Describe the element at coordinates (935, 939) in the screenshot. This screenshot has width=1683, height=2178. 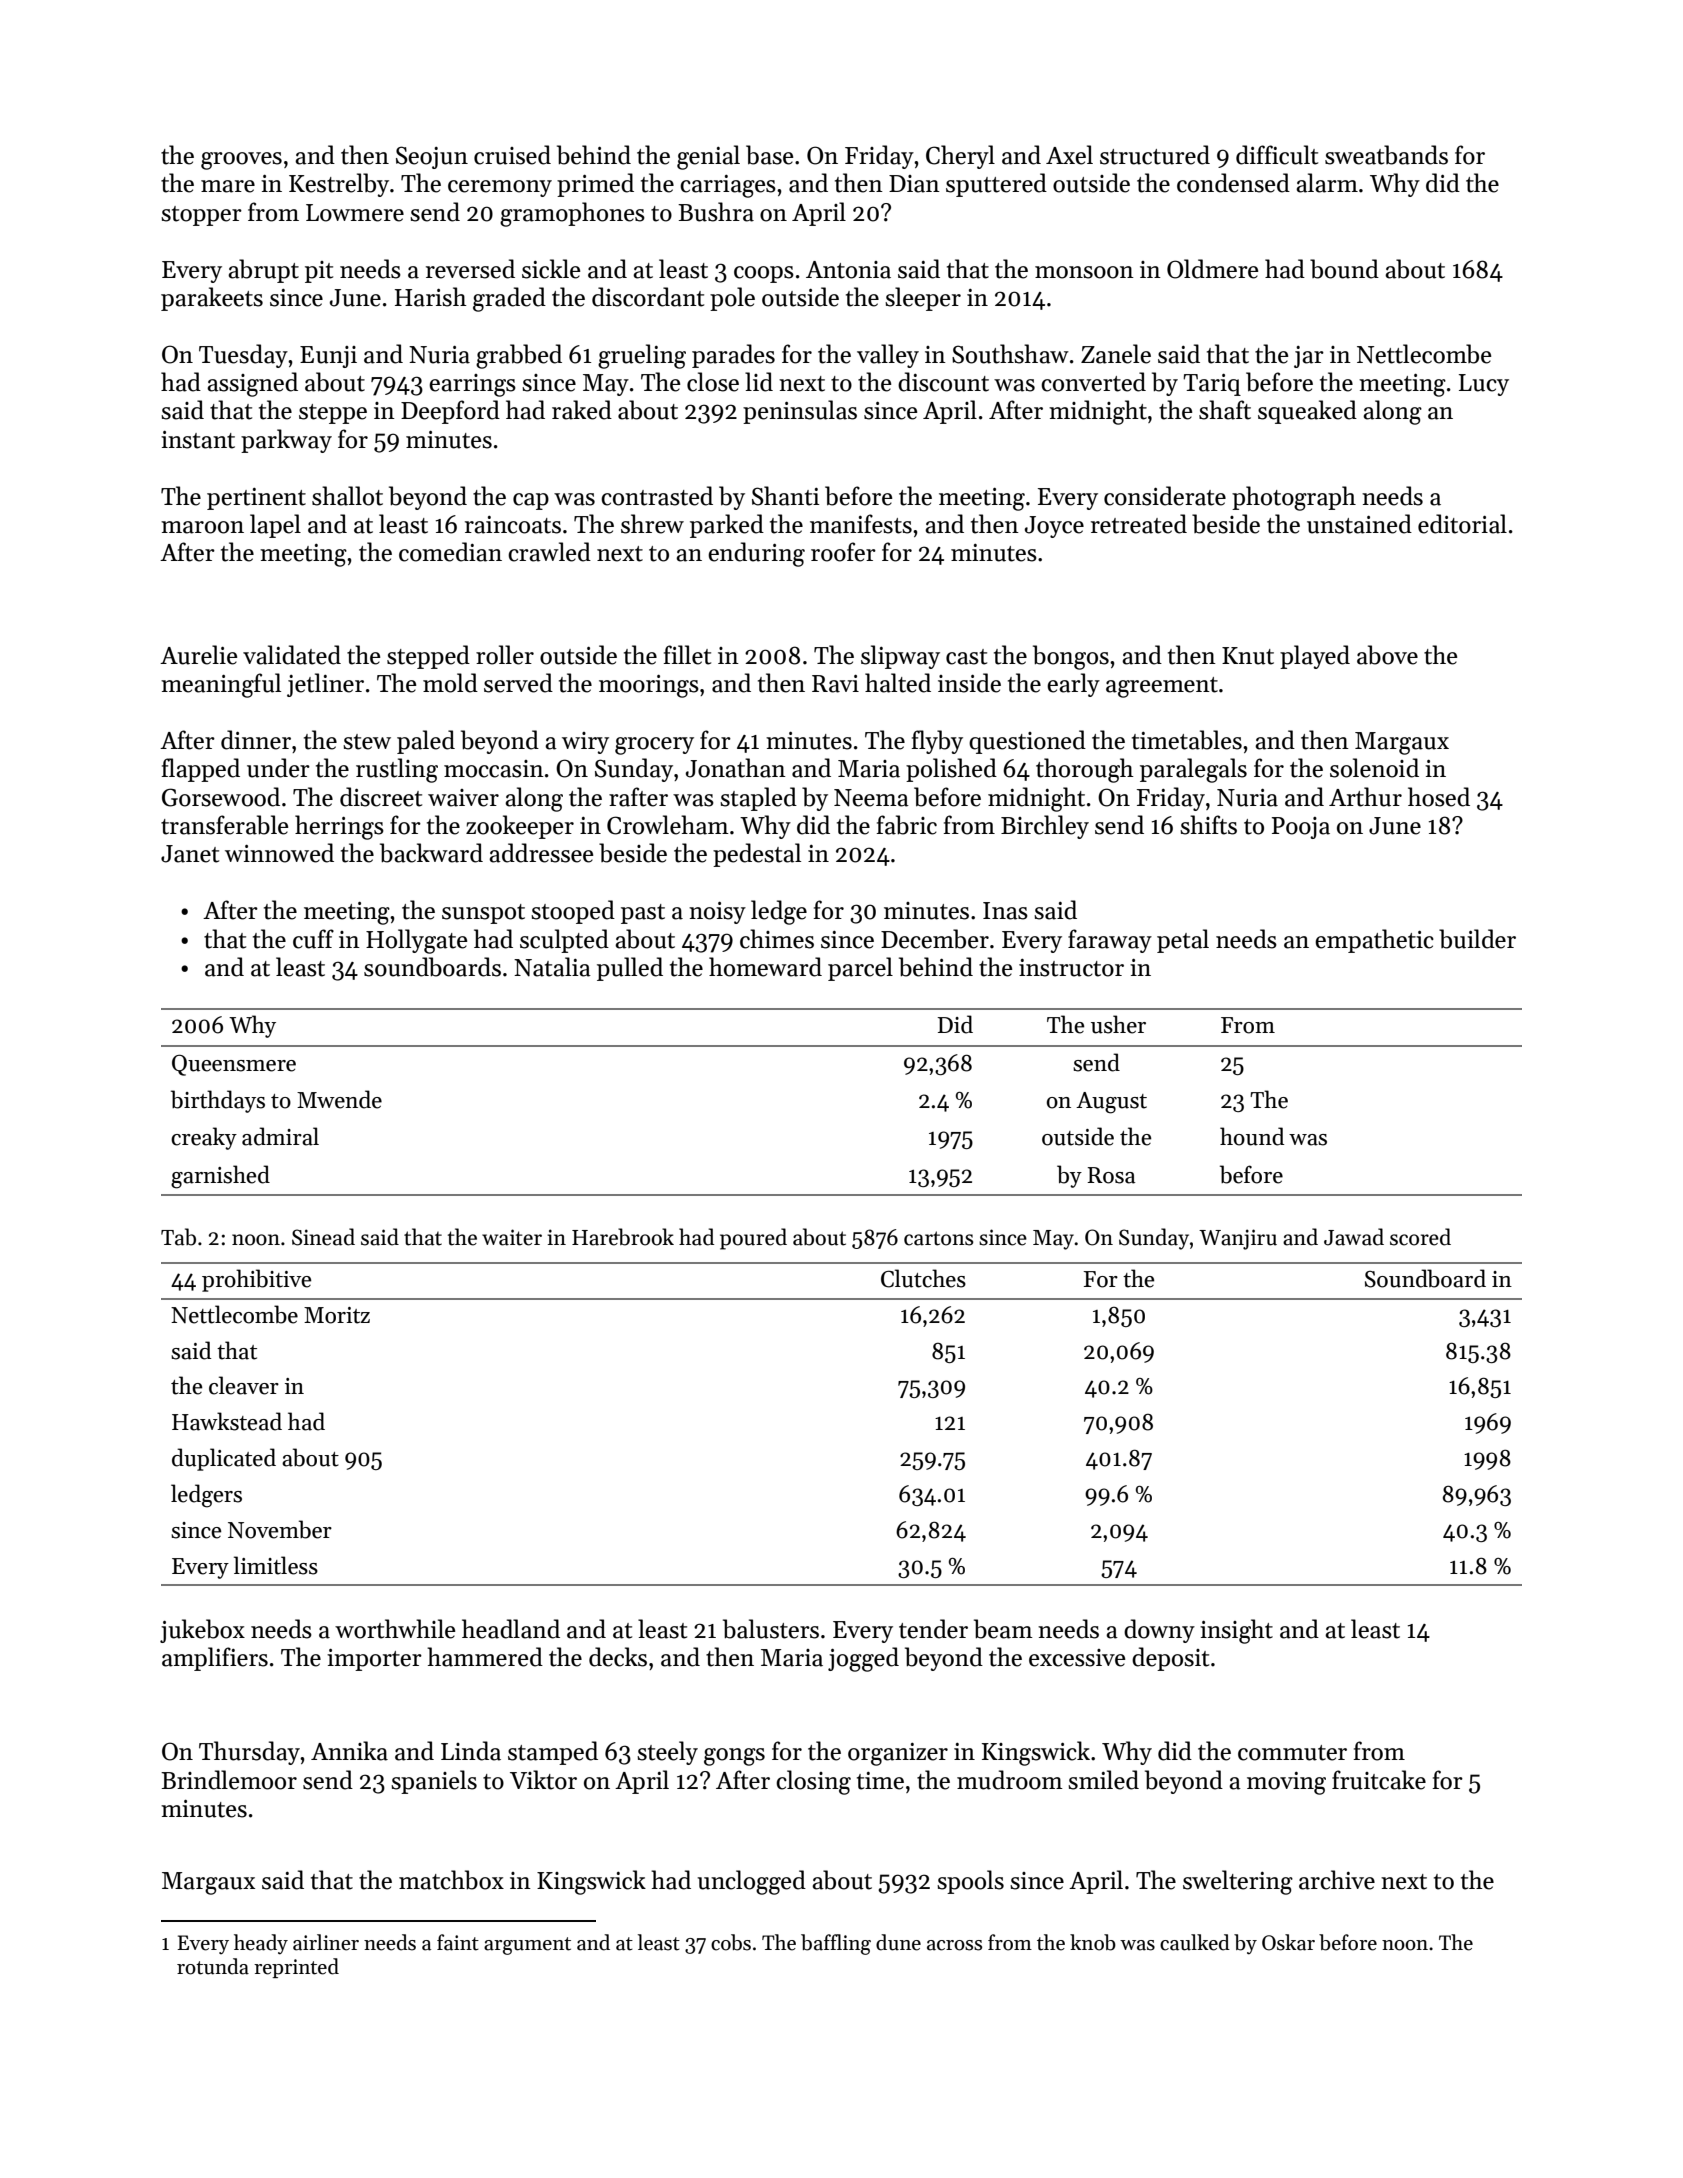
I see `December` at that location.
